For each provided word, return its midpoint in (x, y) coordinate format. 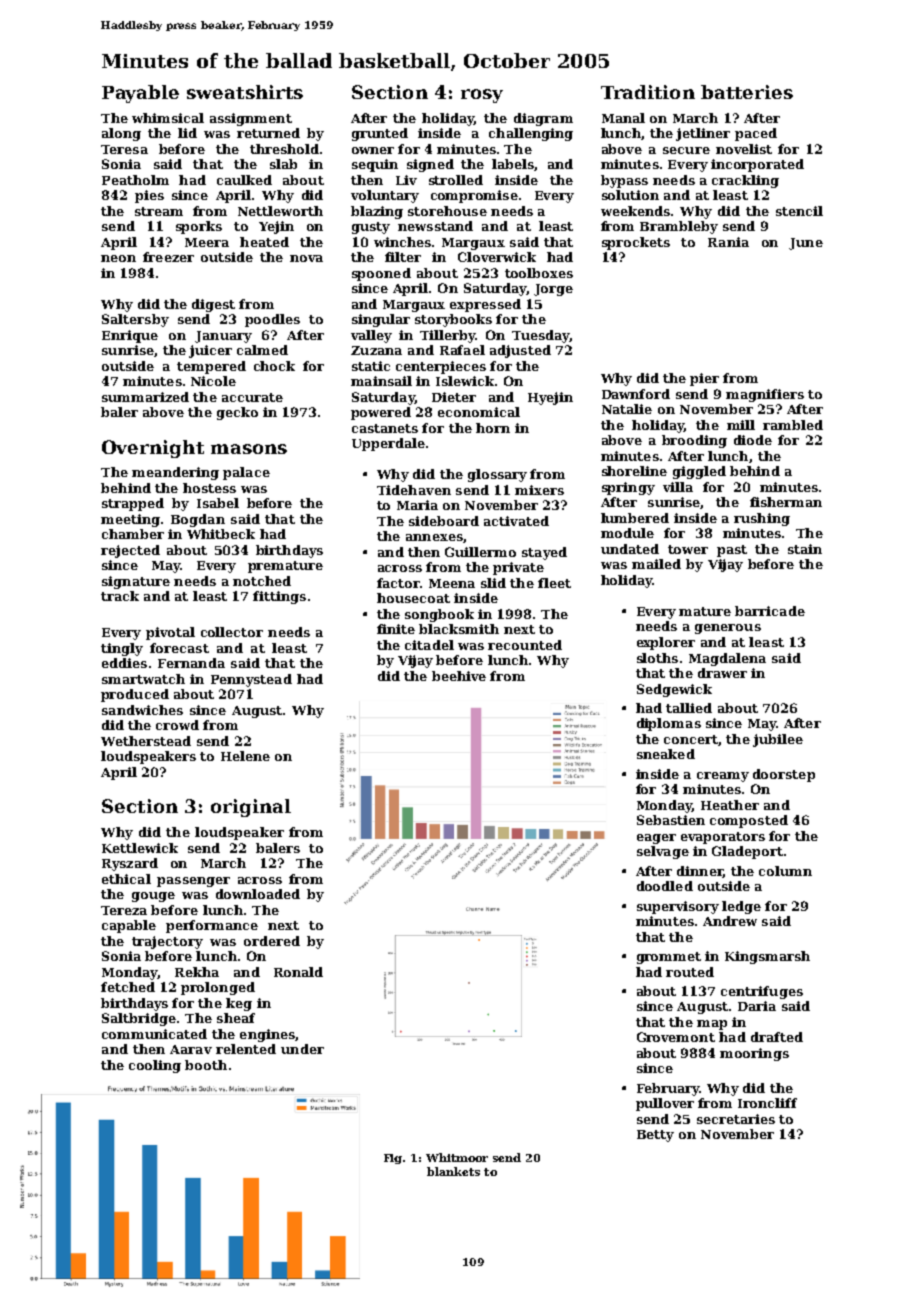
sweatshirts (245, 92)
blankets (453, 1171)
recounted (525, 645)
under (302, 1049)
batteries (747, 92)
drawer (722, 673)
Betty (655, 1136)
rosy (482, 96)
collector (232, 632)
